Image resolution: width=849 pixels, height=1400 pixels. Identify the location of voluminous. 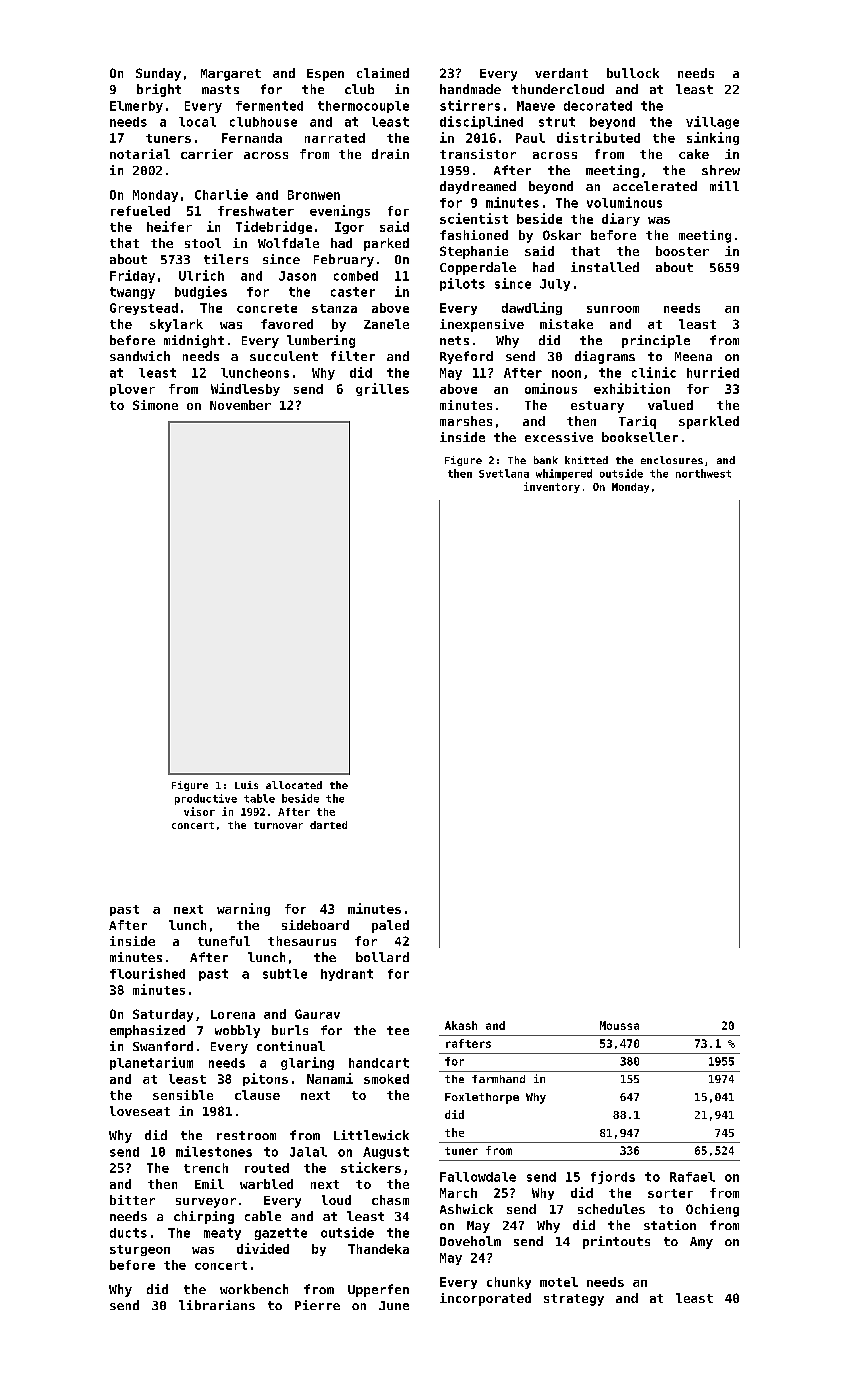
(624, 202).
